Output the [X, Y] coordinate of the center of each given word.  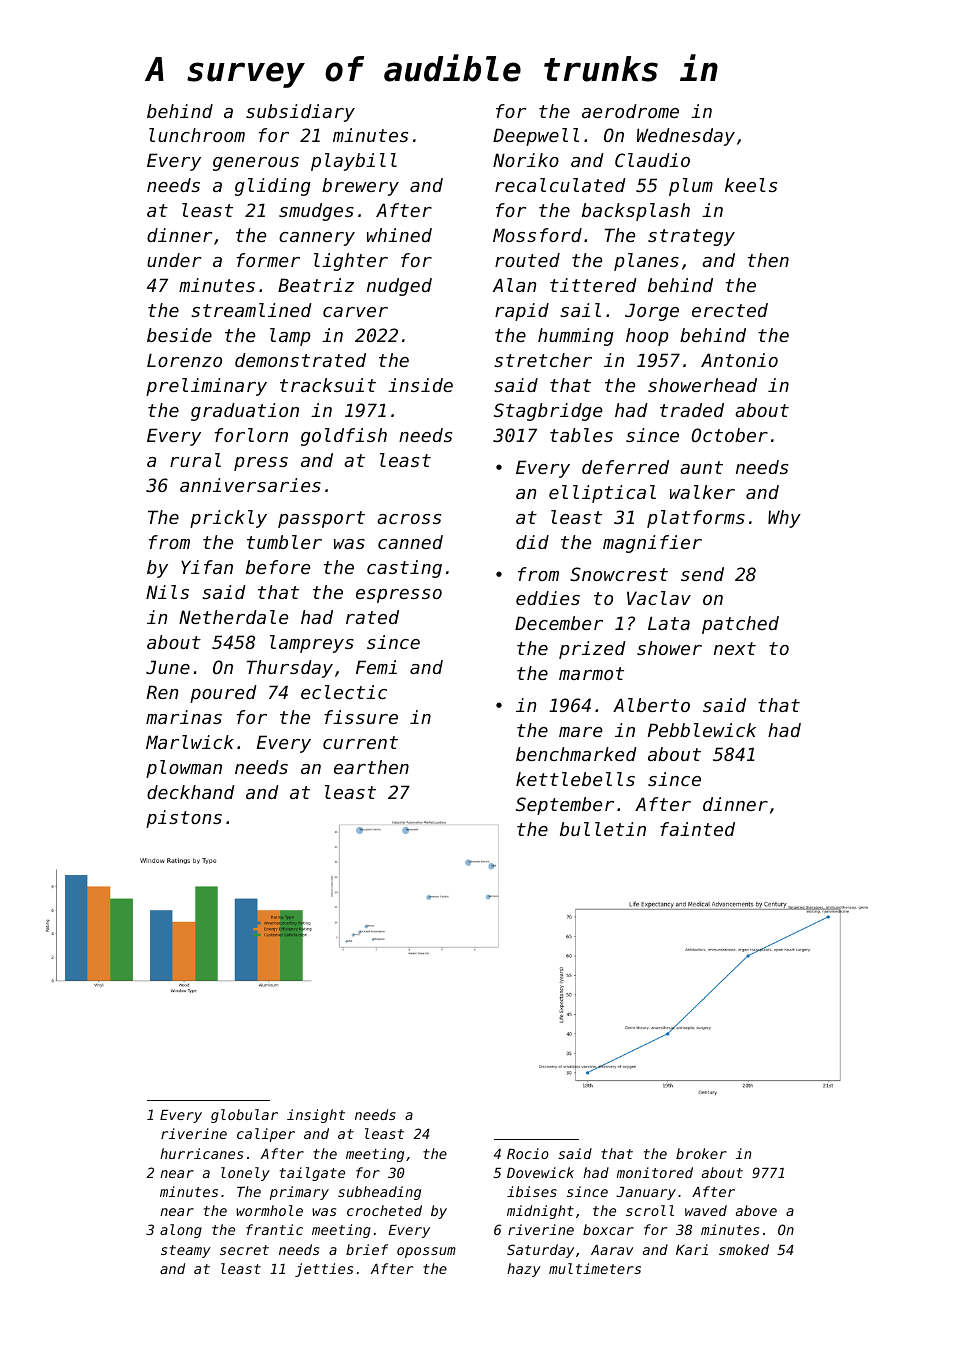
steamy [186, 1251]
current [360, 742]
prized [592, 650]
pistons [184, 819]
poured [223, 694]
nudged [399, 287]
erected [730, 310]
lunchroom [197, 135]
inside [420, 385]
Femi [376, 667]
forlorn [251, 435]
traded [692, 410]
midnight [540, 1212]
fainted [697, 829]
